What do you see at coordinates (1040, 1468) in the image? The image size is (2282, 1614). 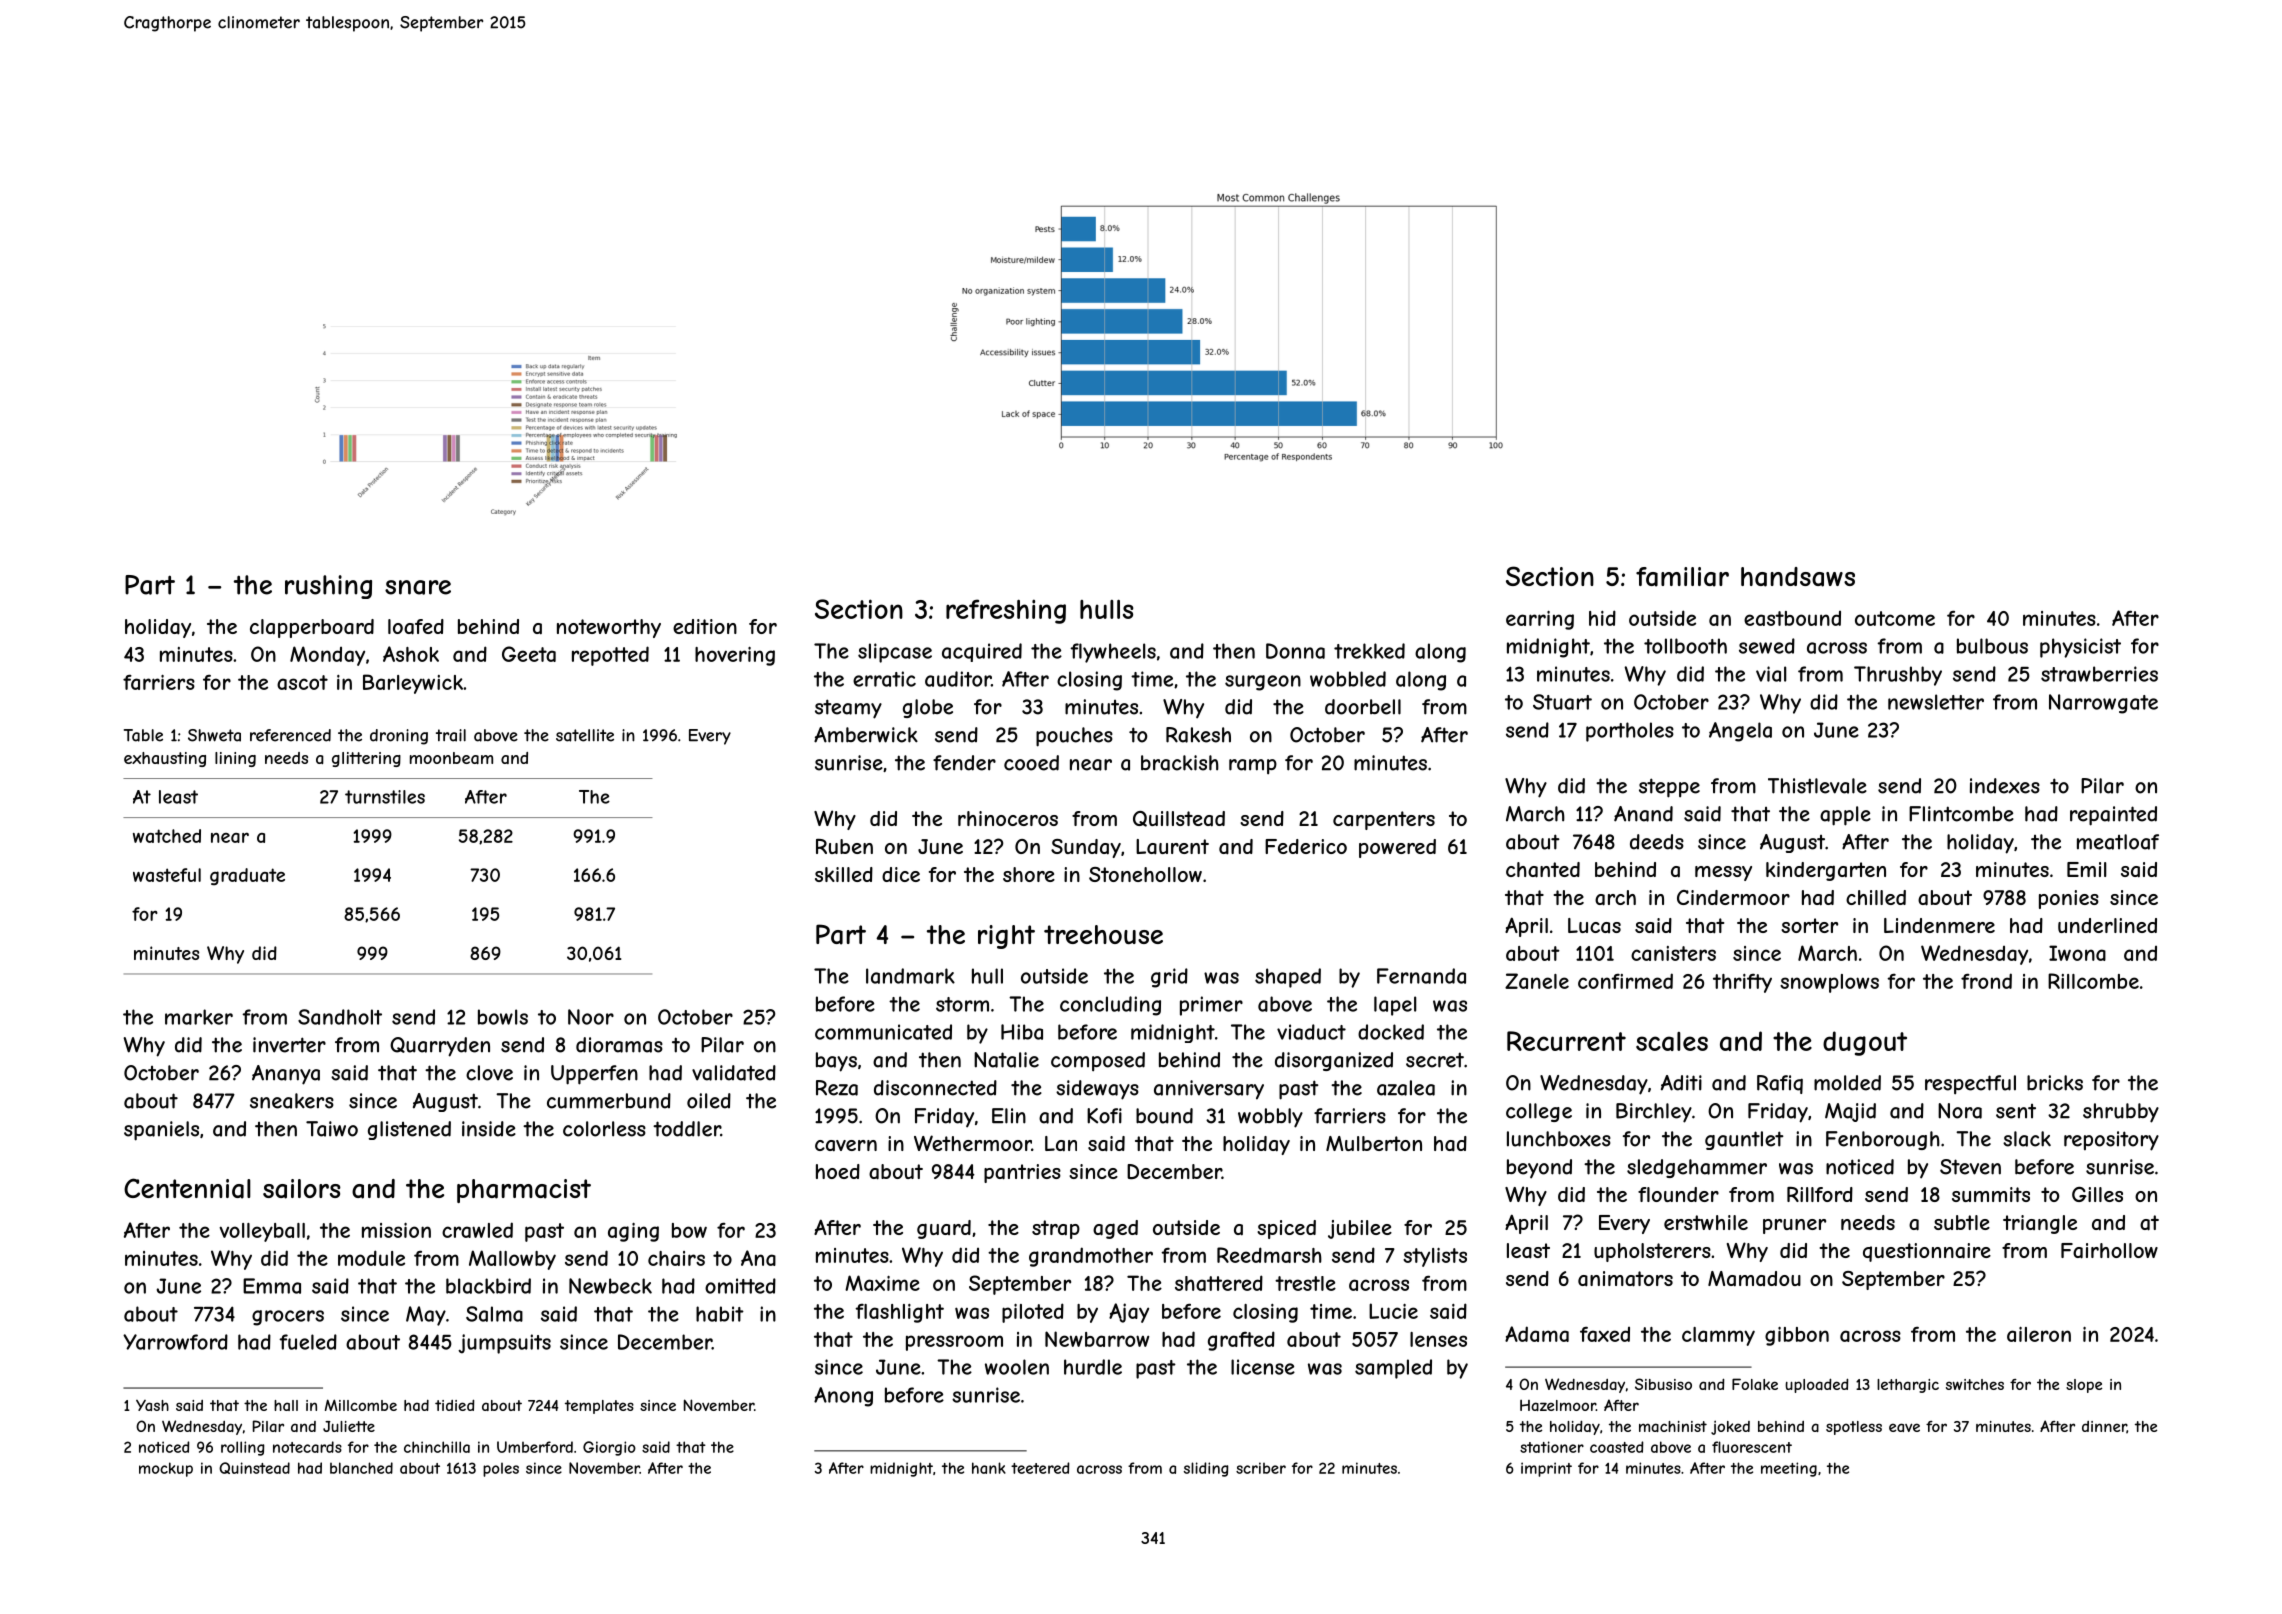 I see `teetered` at bounding box center [1040, 1468].
